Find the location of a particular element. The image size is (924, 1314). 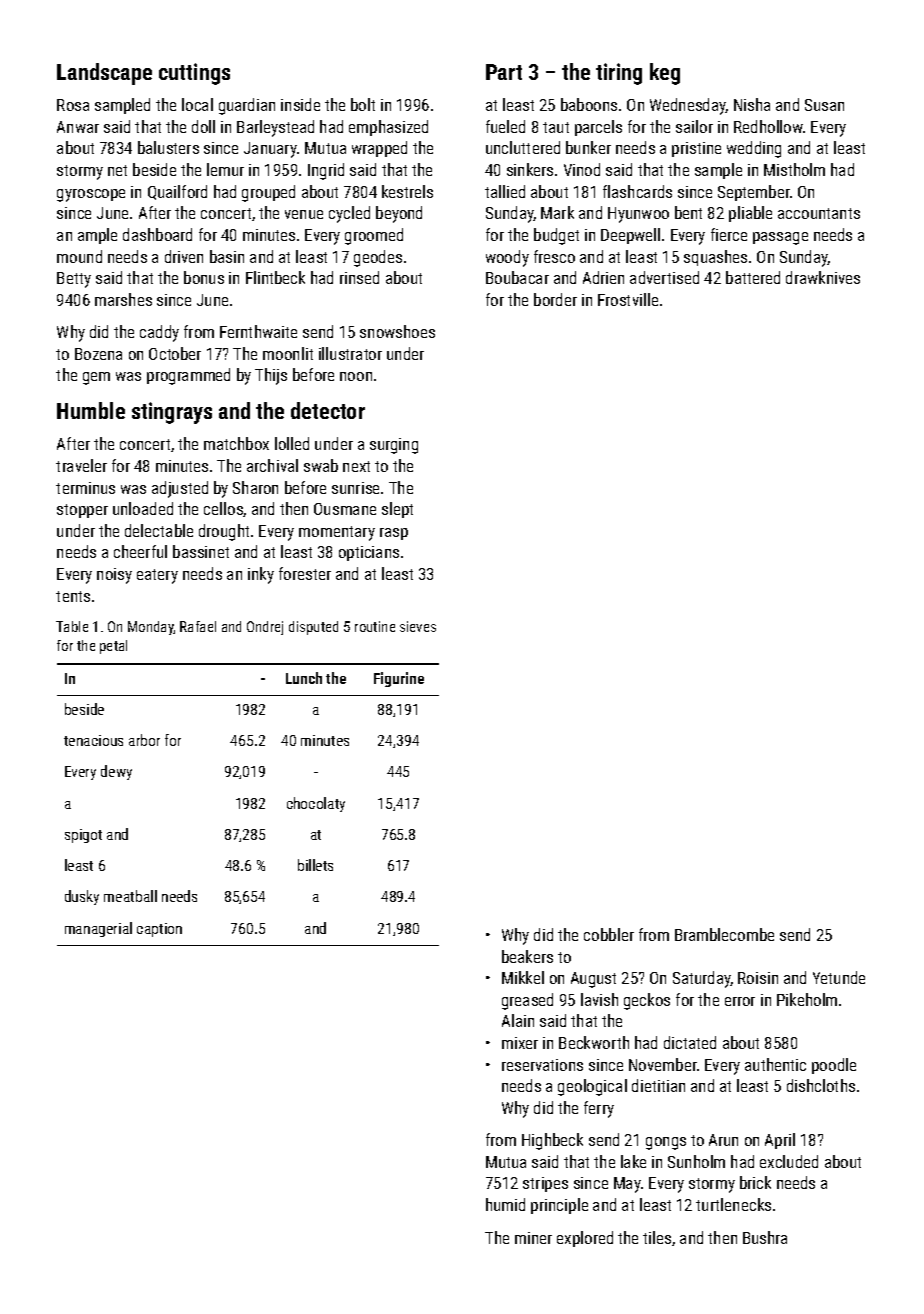

Bushra is located at coordinates (765, 1237).
